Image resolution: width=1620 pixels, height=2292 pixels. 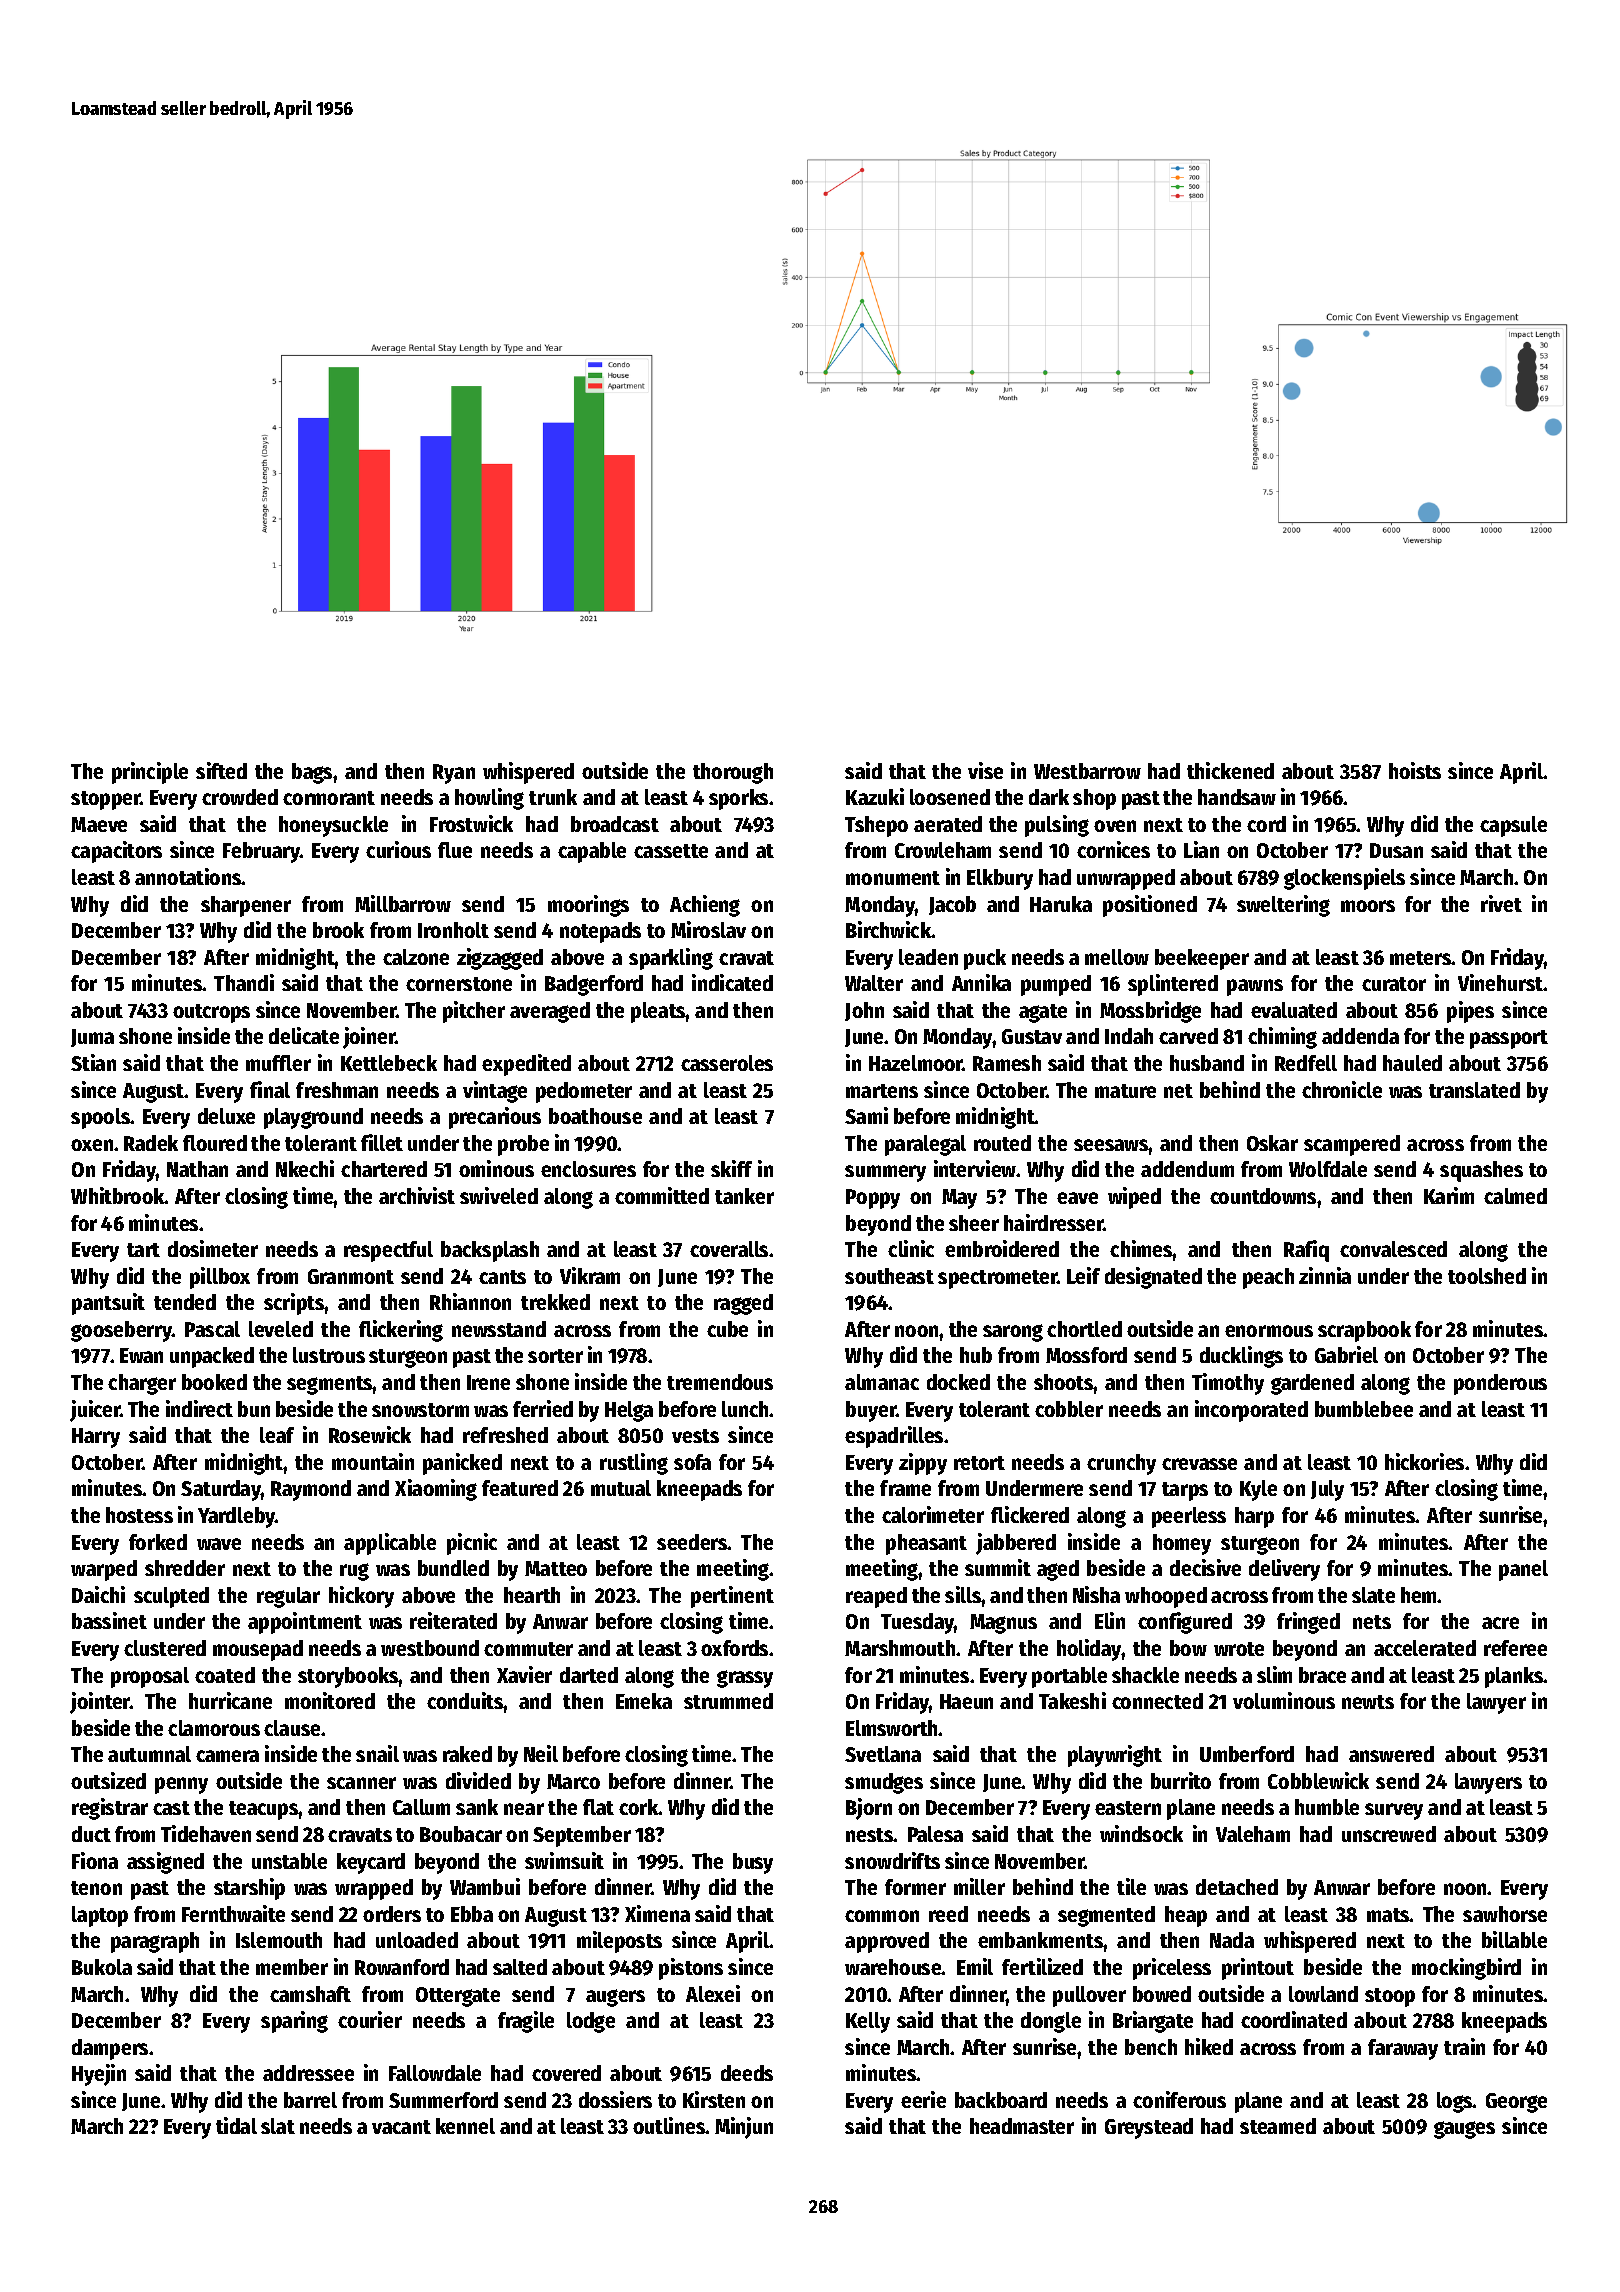 What do you see at coordinates (490, 1251) in the document?
I see `backsplash` at bounding box center [490, 1251].
